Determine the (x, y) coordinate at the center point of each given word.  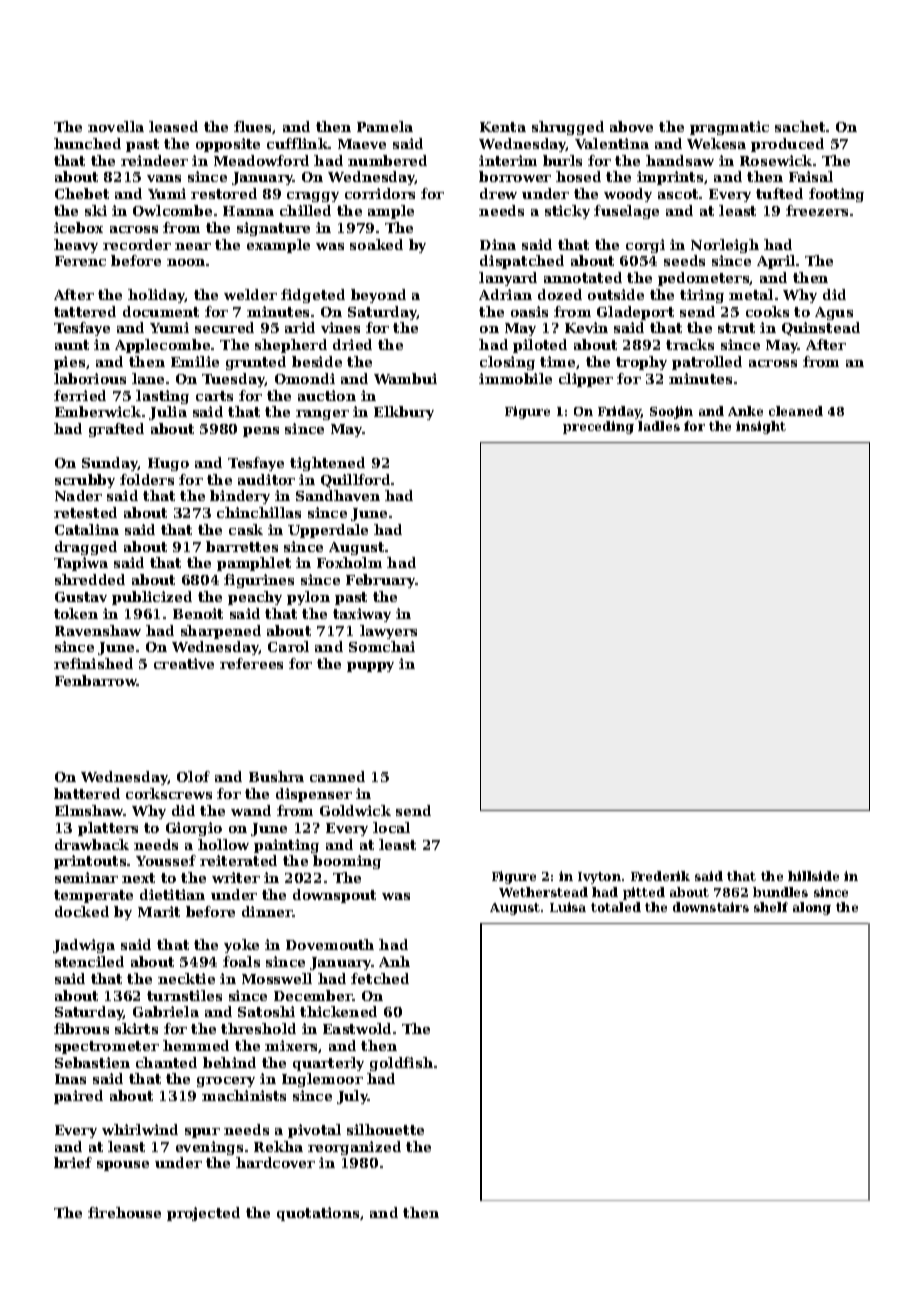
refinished (93, 663)
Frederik (660, 876)
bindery (240, 497)
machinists (244, 1095)
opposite (228, 145)
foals (241, 961)
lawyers (388, 632)
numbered (387, 160)
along (812, 908)
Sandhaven (338, 495)
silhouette (385, 1129)
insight (761, 427)
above (631, 126)
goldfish (401, 1064)
